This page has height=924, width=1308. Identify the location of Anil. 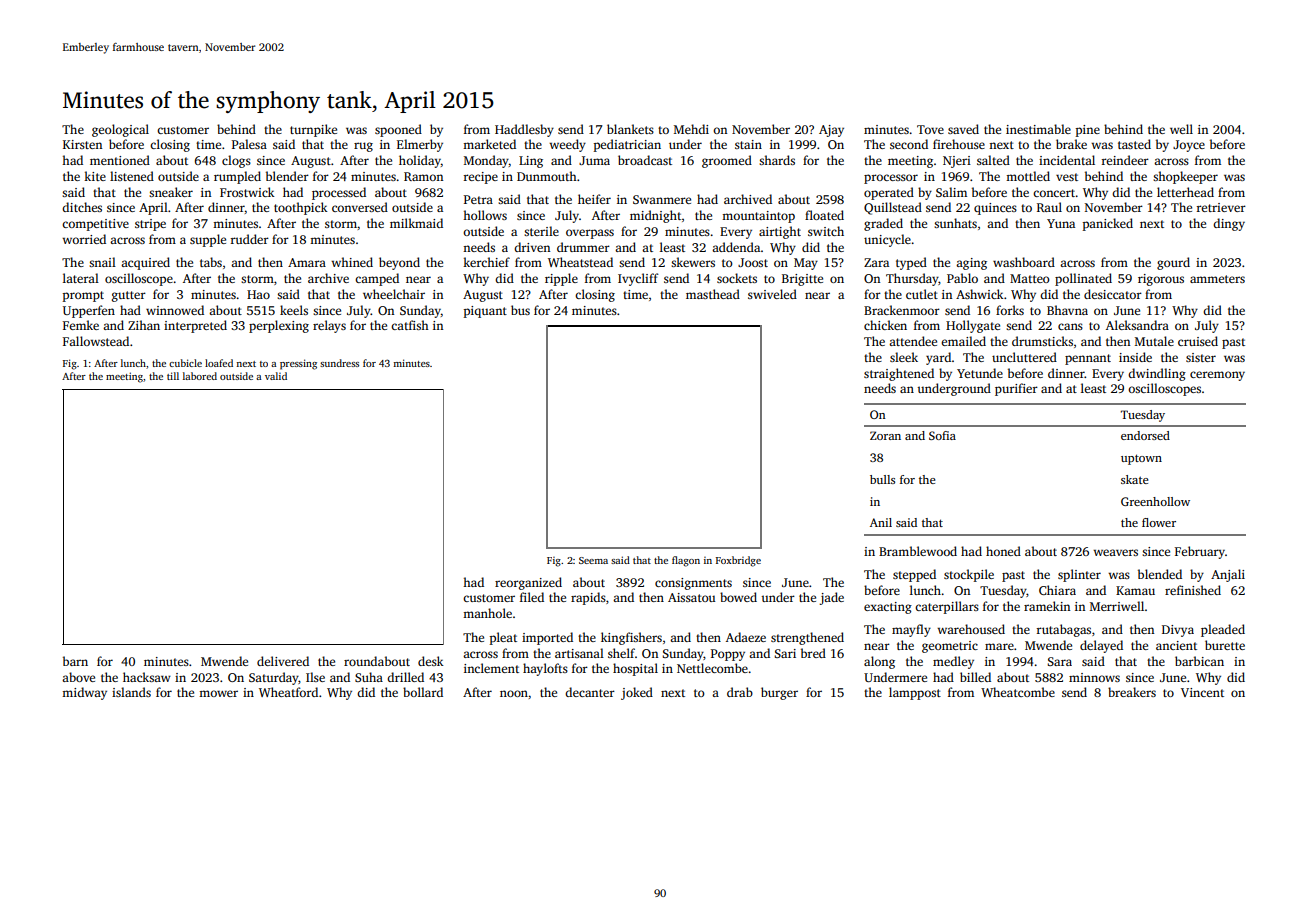
(881, 522).
